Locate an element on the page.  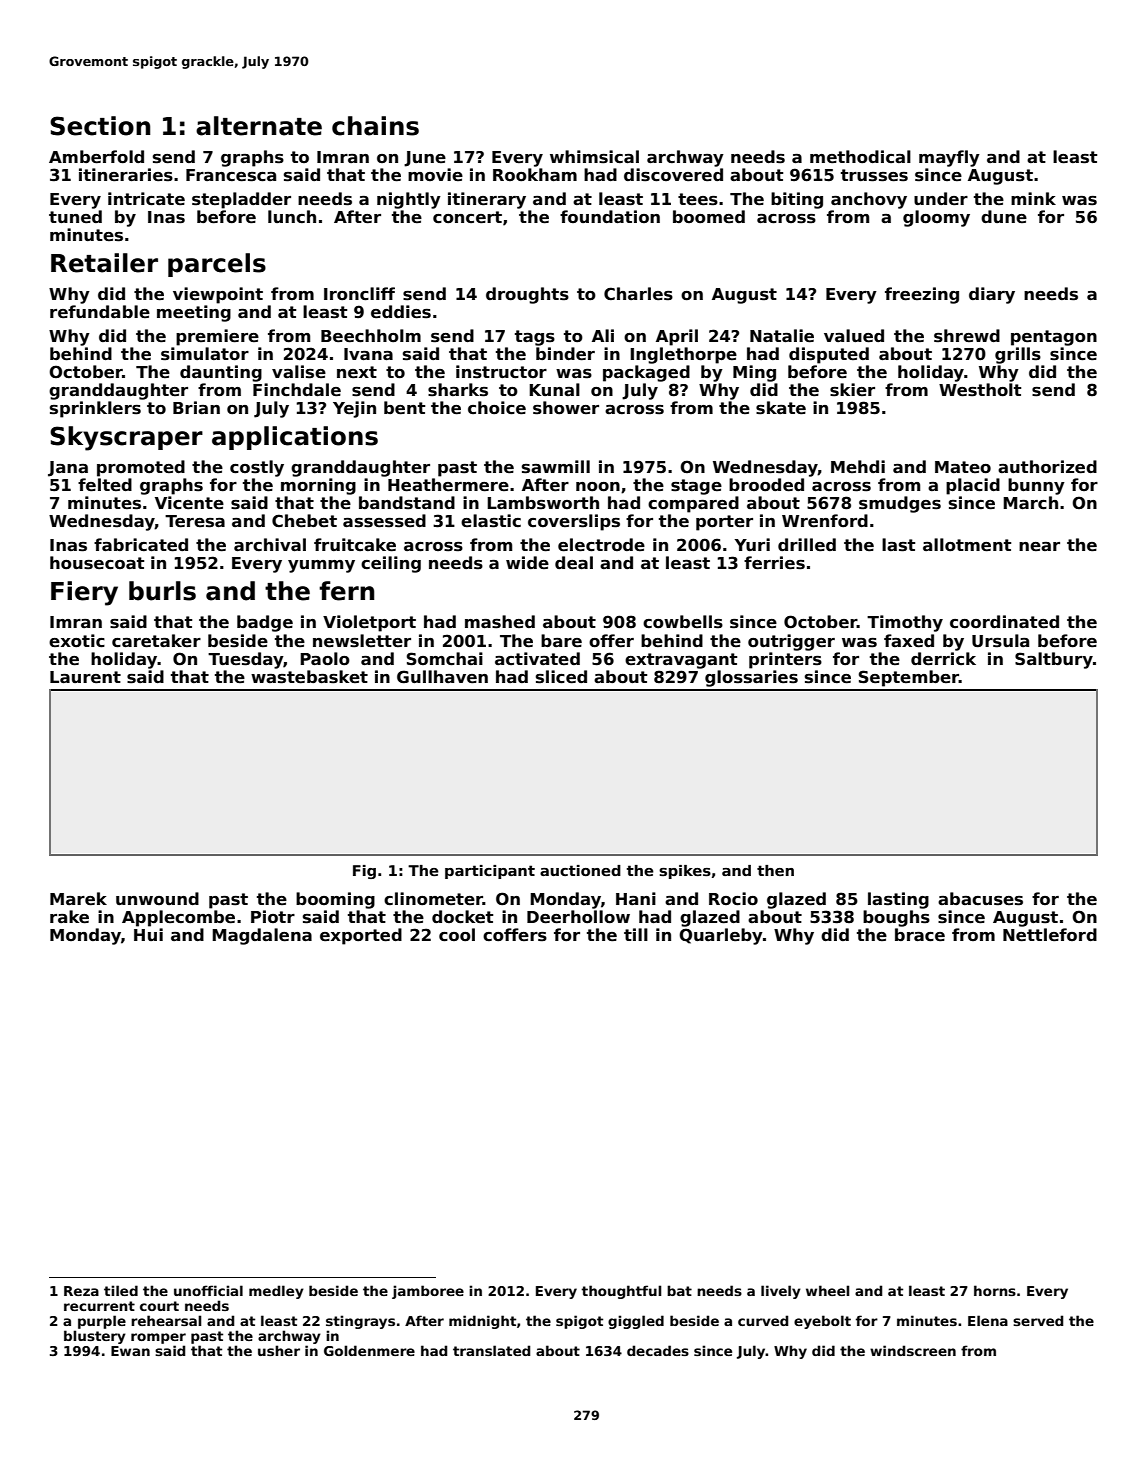
chains is located at coordinates (375, 126).
